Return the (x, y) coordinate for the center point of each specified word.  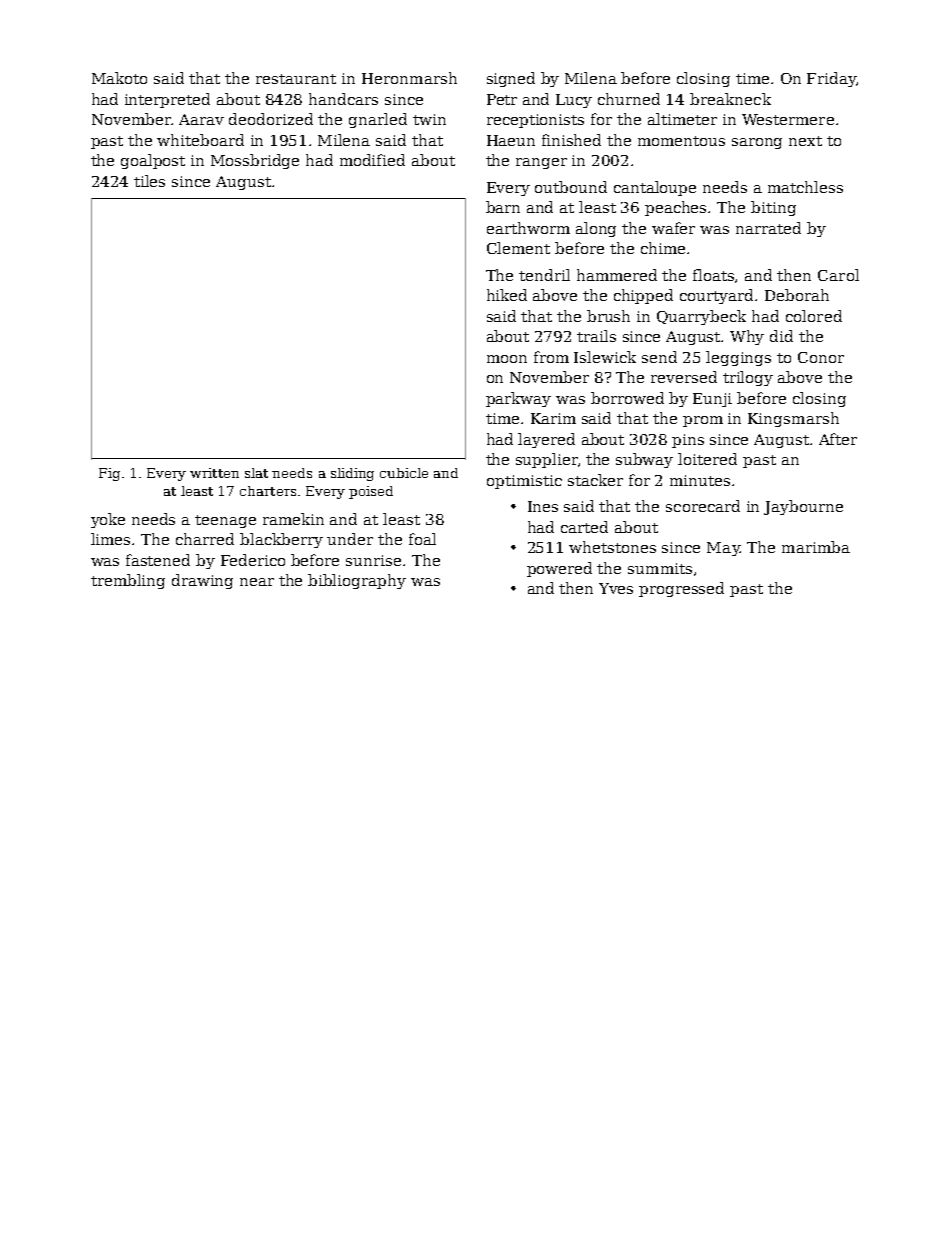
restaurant (296, 79)
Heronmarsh (409, 78)
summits (660, 568)
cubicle (404, 473)
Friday (831, 79)
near (257, 582)
